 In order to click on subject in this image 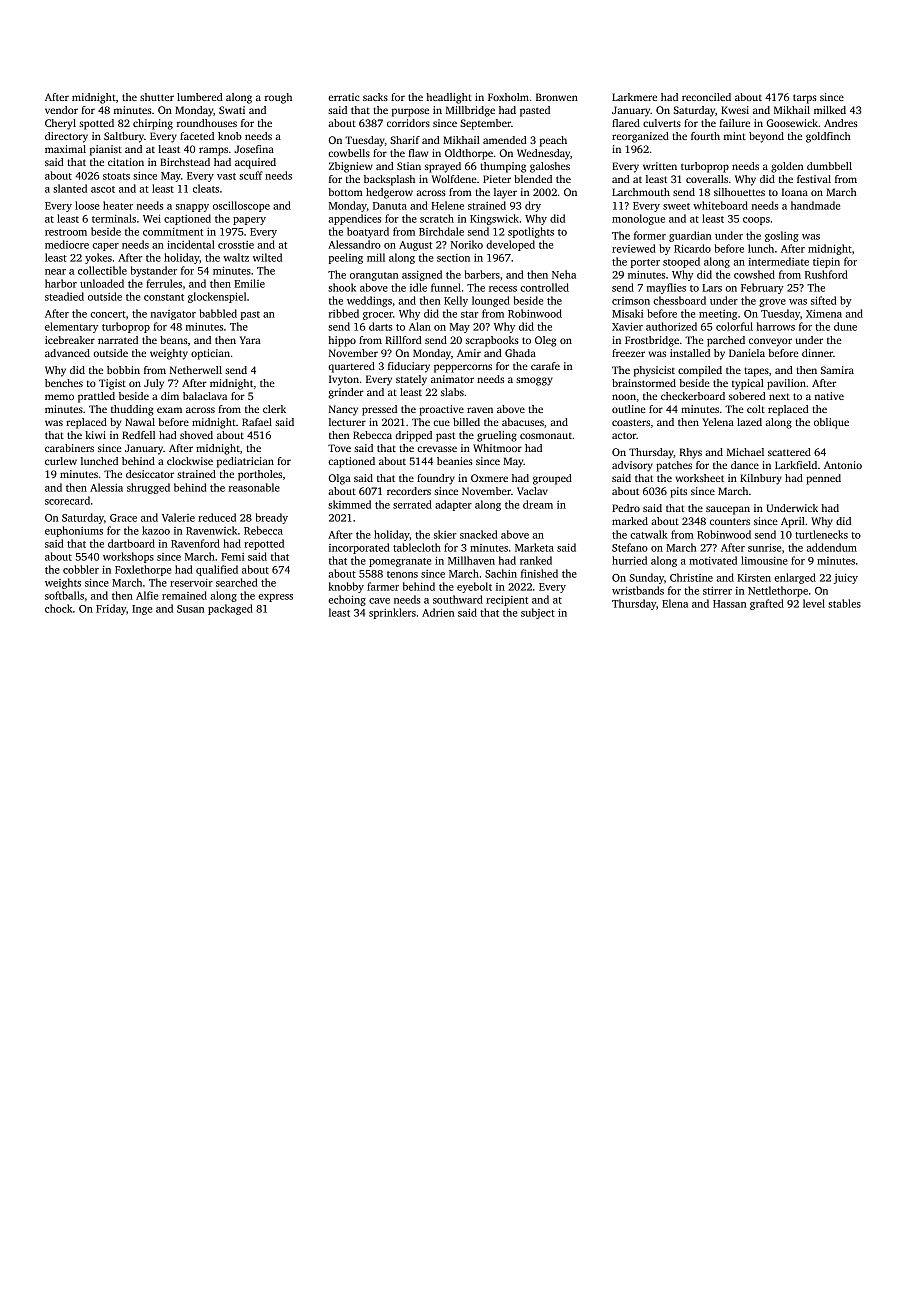, I will do `click(538, 613)`.
